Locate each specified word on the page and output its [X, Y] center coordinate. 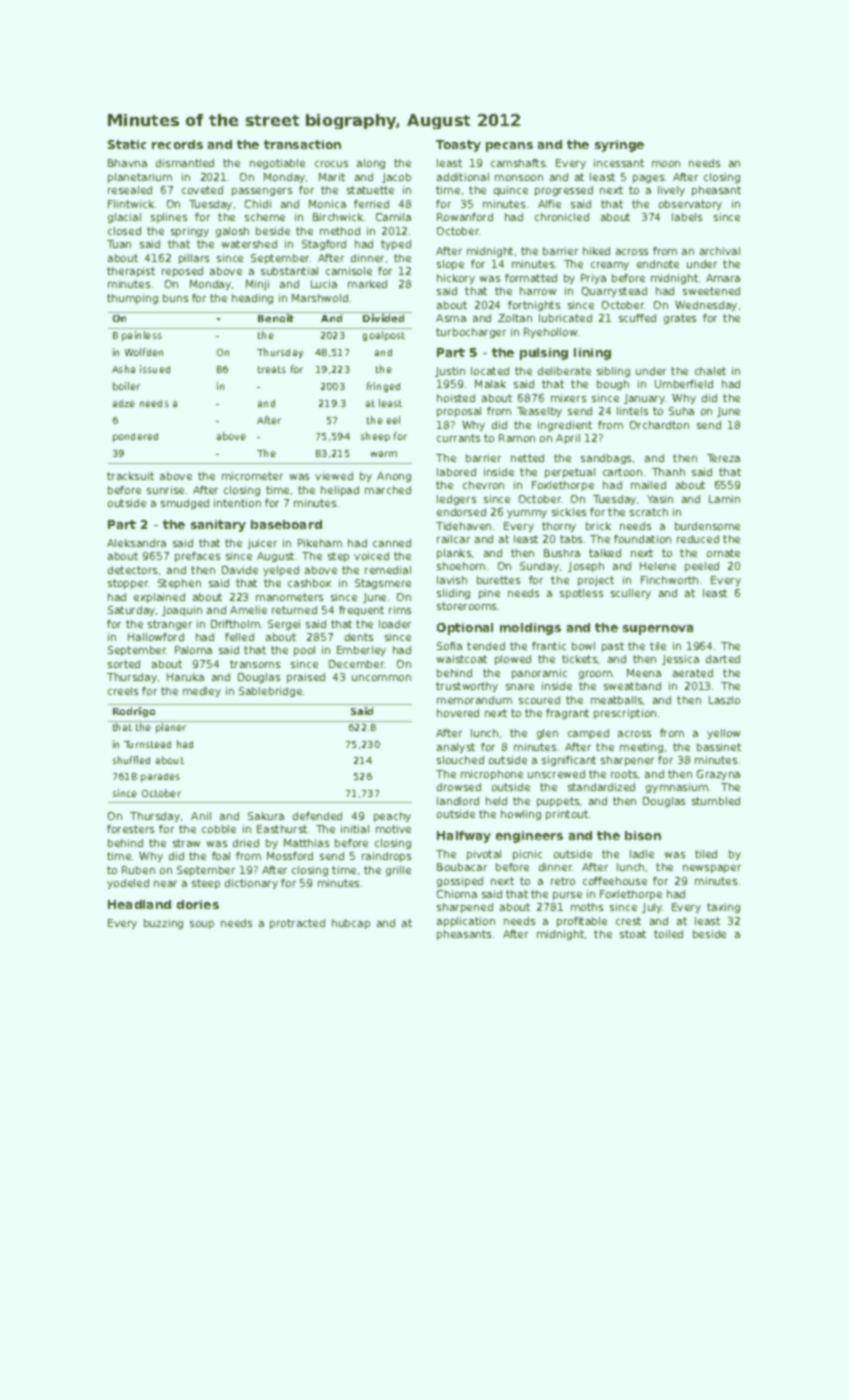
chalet [710, 371]
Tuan [119, 244]
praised [306, 678]
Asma [451, 318]
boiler [126, 386]
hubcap [351, 924]
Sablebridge [270, 692]
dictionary [251, 884]
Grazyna [718, 775]
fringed [383, 387]
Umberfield [684, 384]
